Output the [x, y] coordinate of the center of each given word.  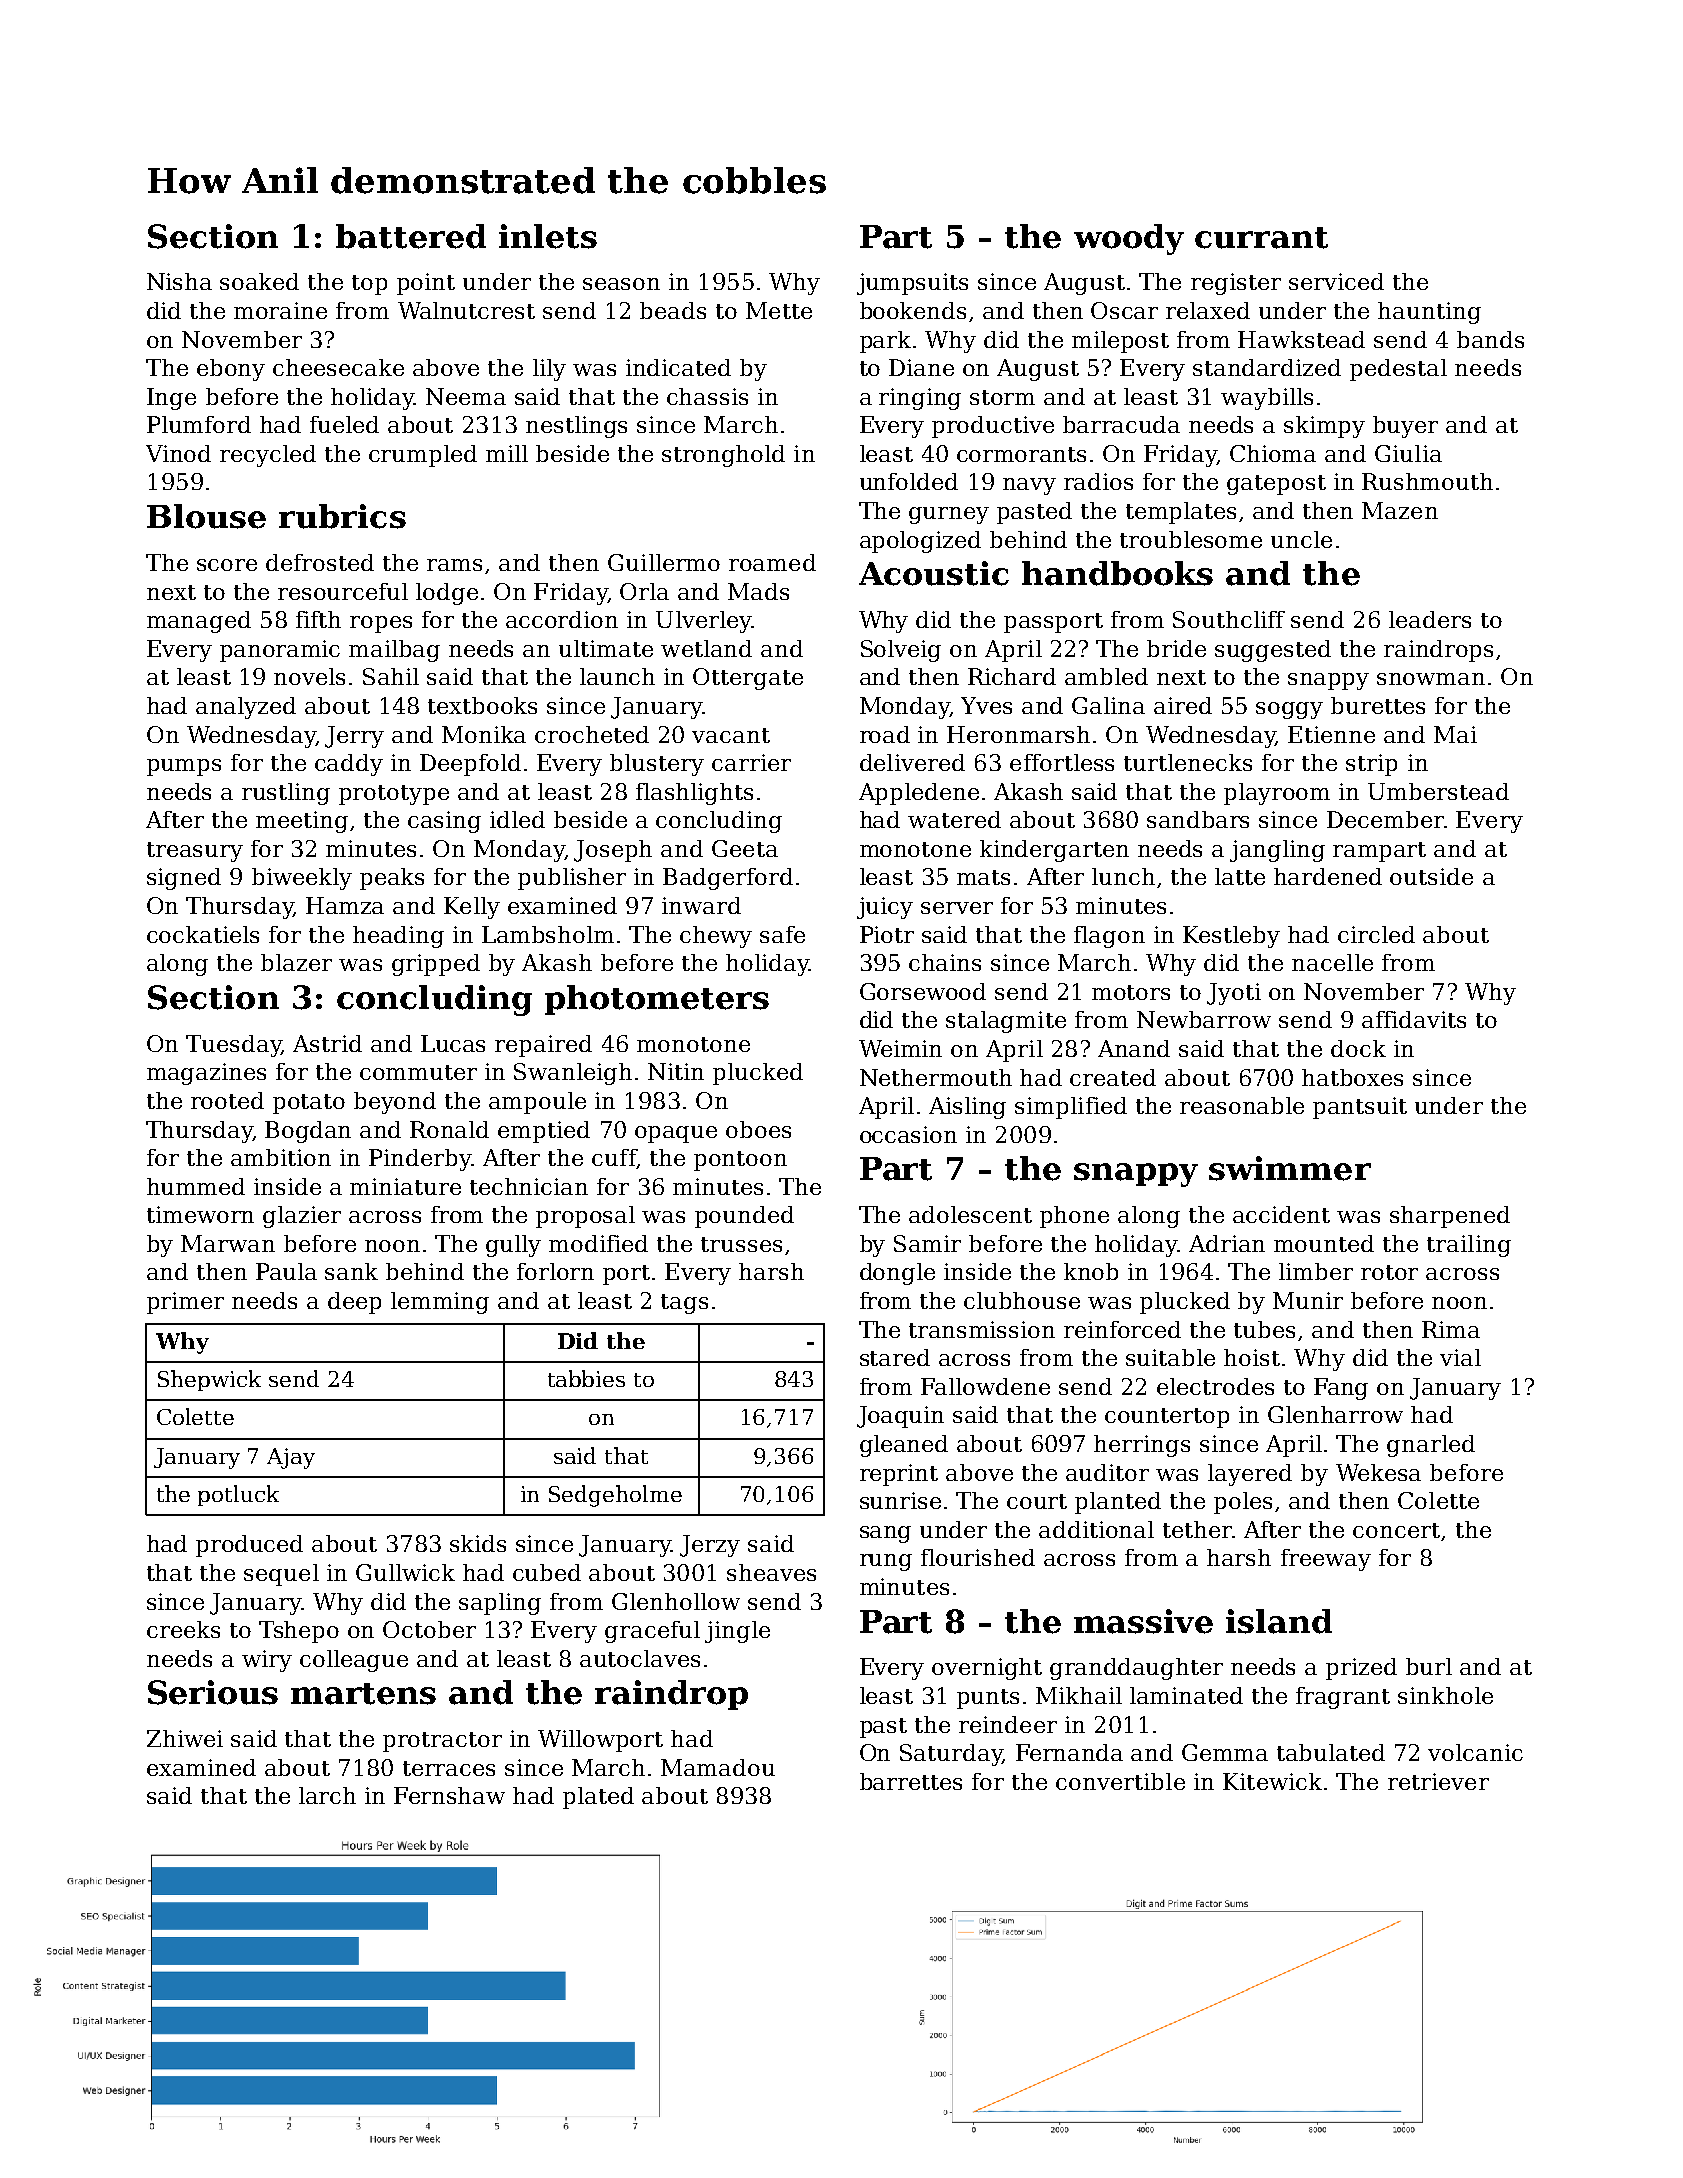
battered [411, 236]
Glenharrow [1335, 1414]
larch [327, 1795]
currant [1261, 238]
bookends [913, 310]
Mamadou [718, 1767]
